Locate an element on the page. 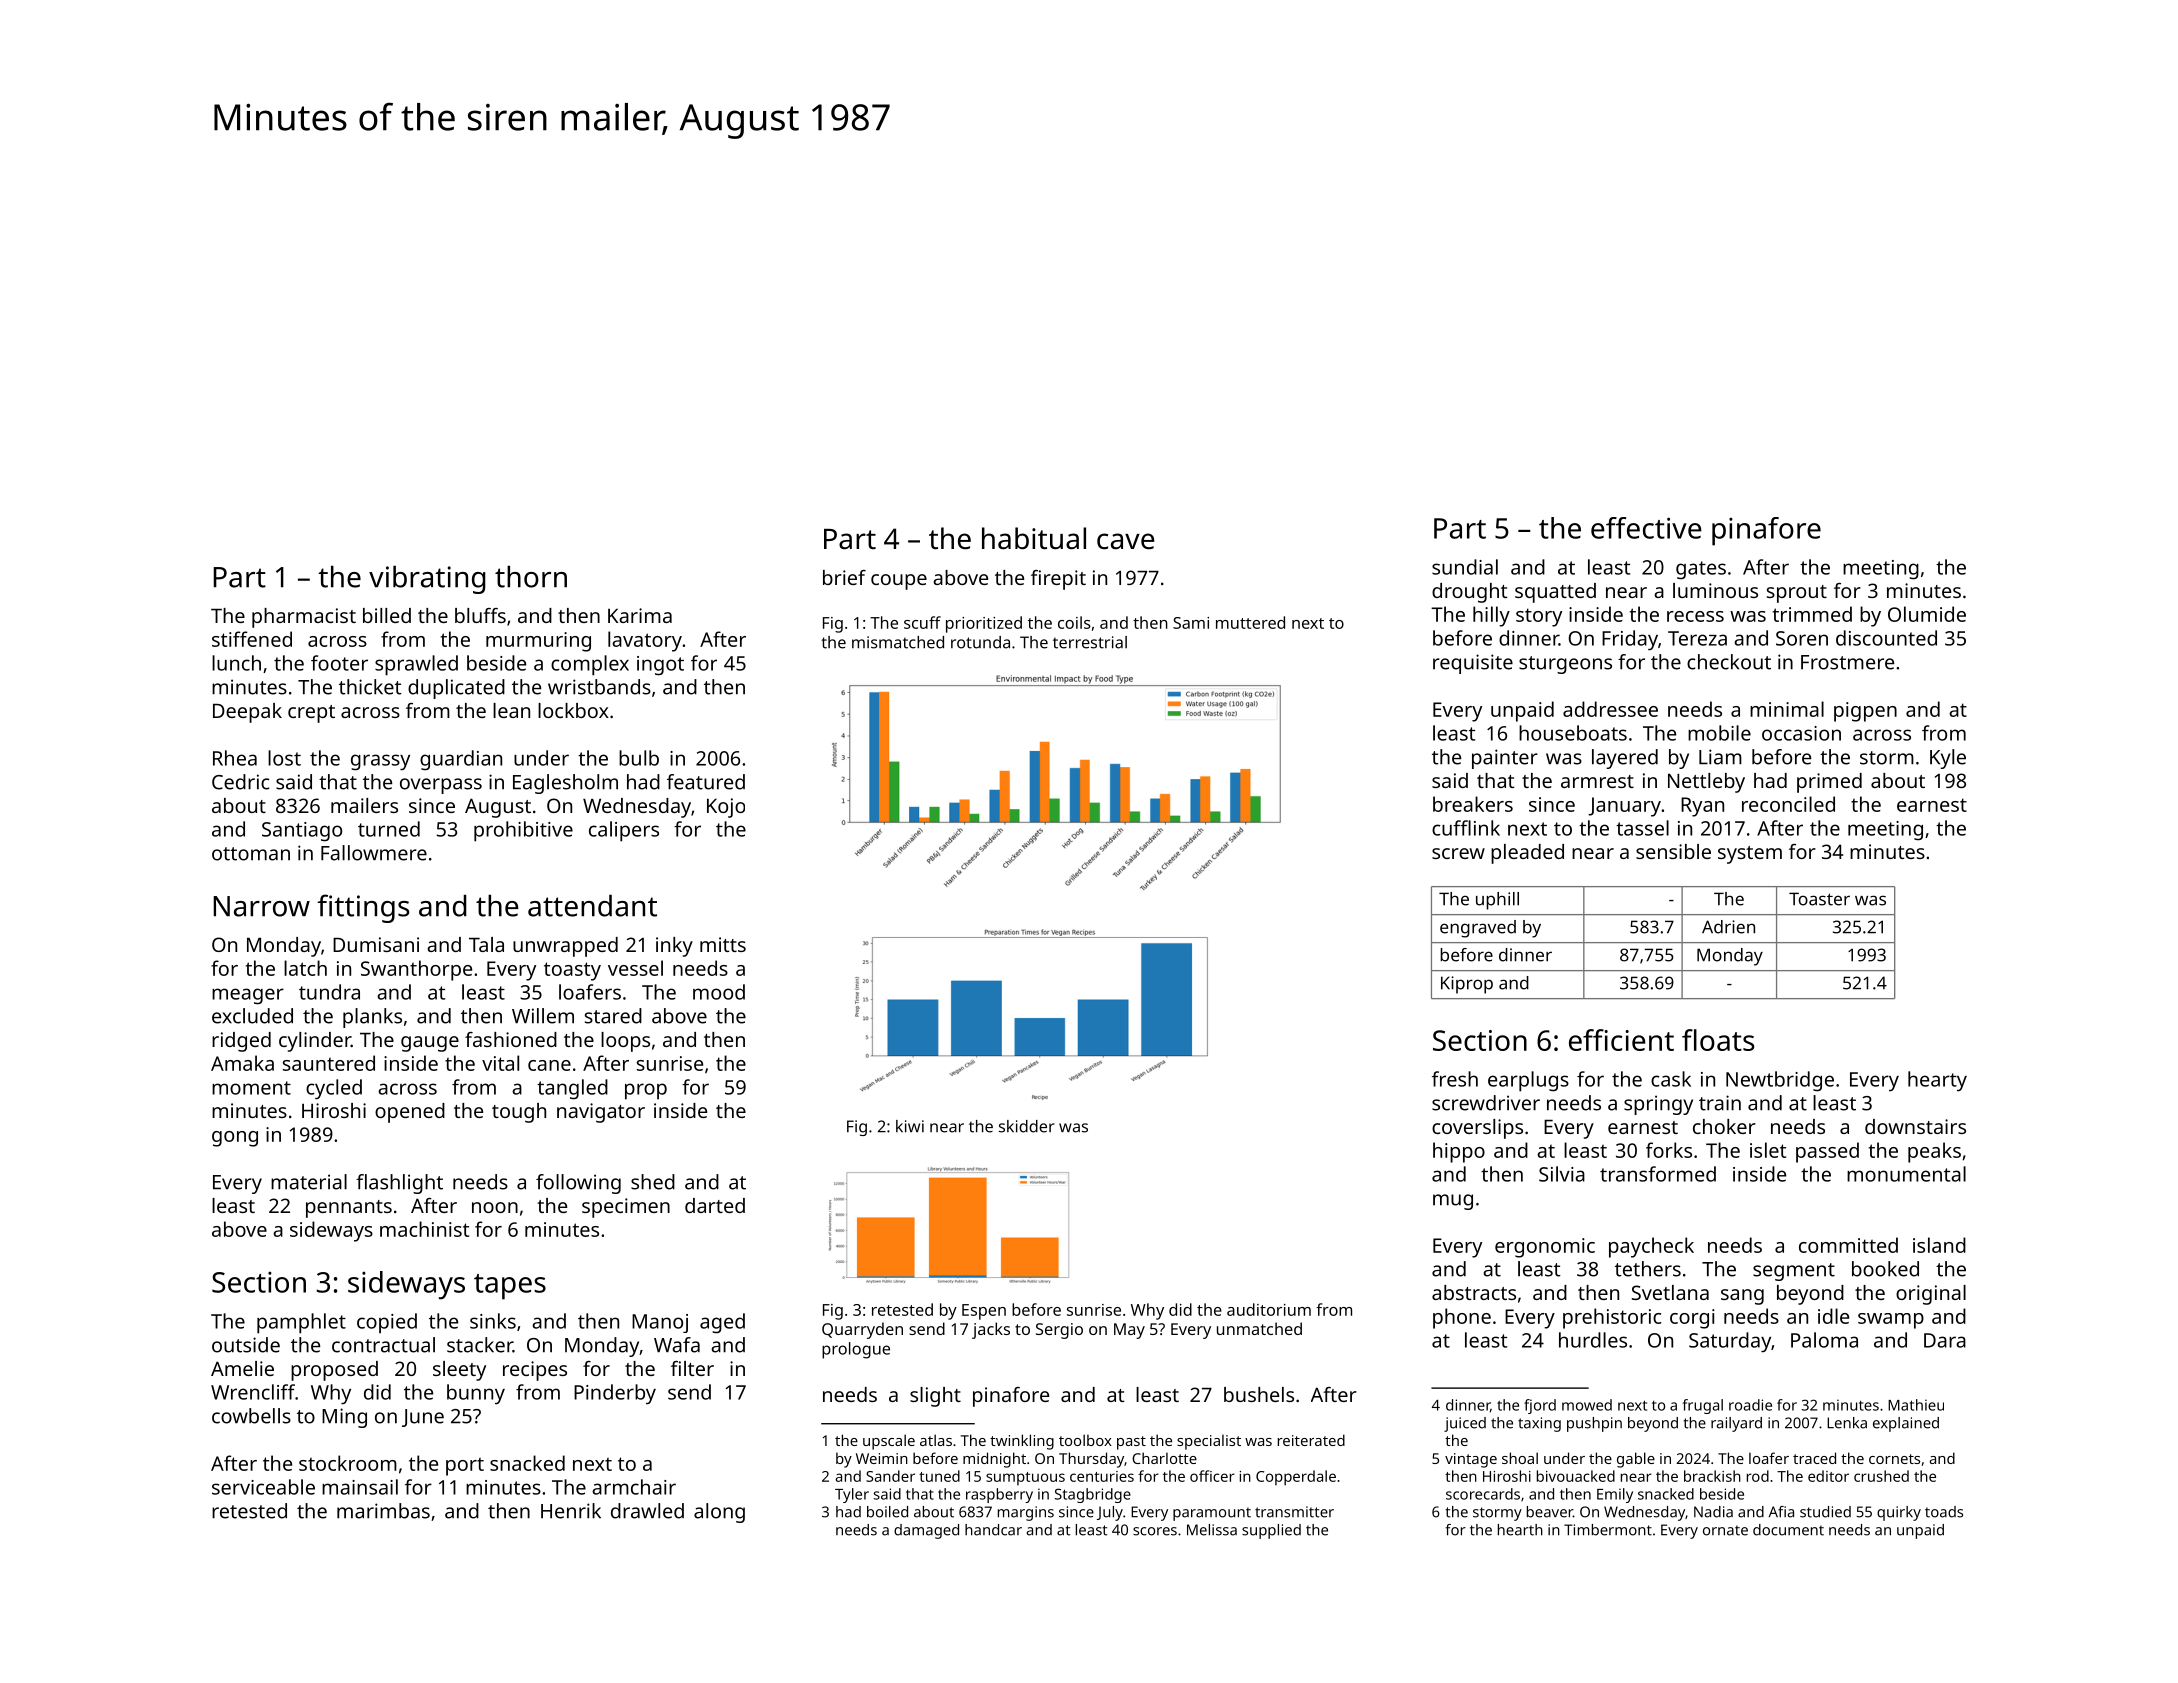  marimbas is located at coordinates (383, 1511).
